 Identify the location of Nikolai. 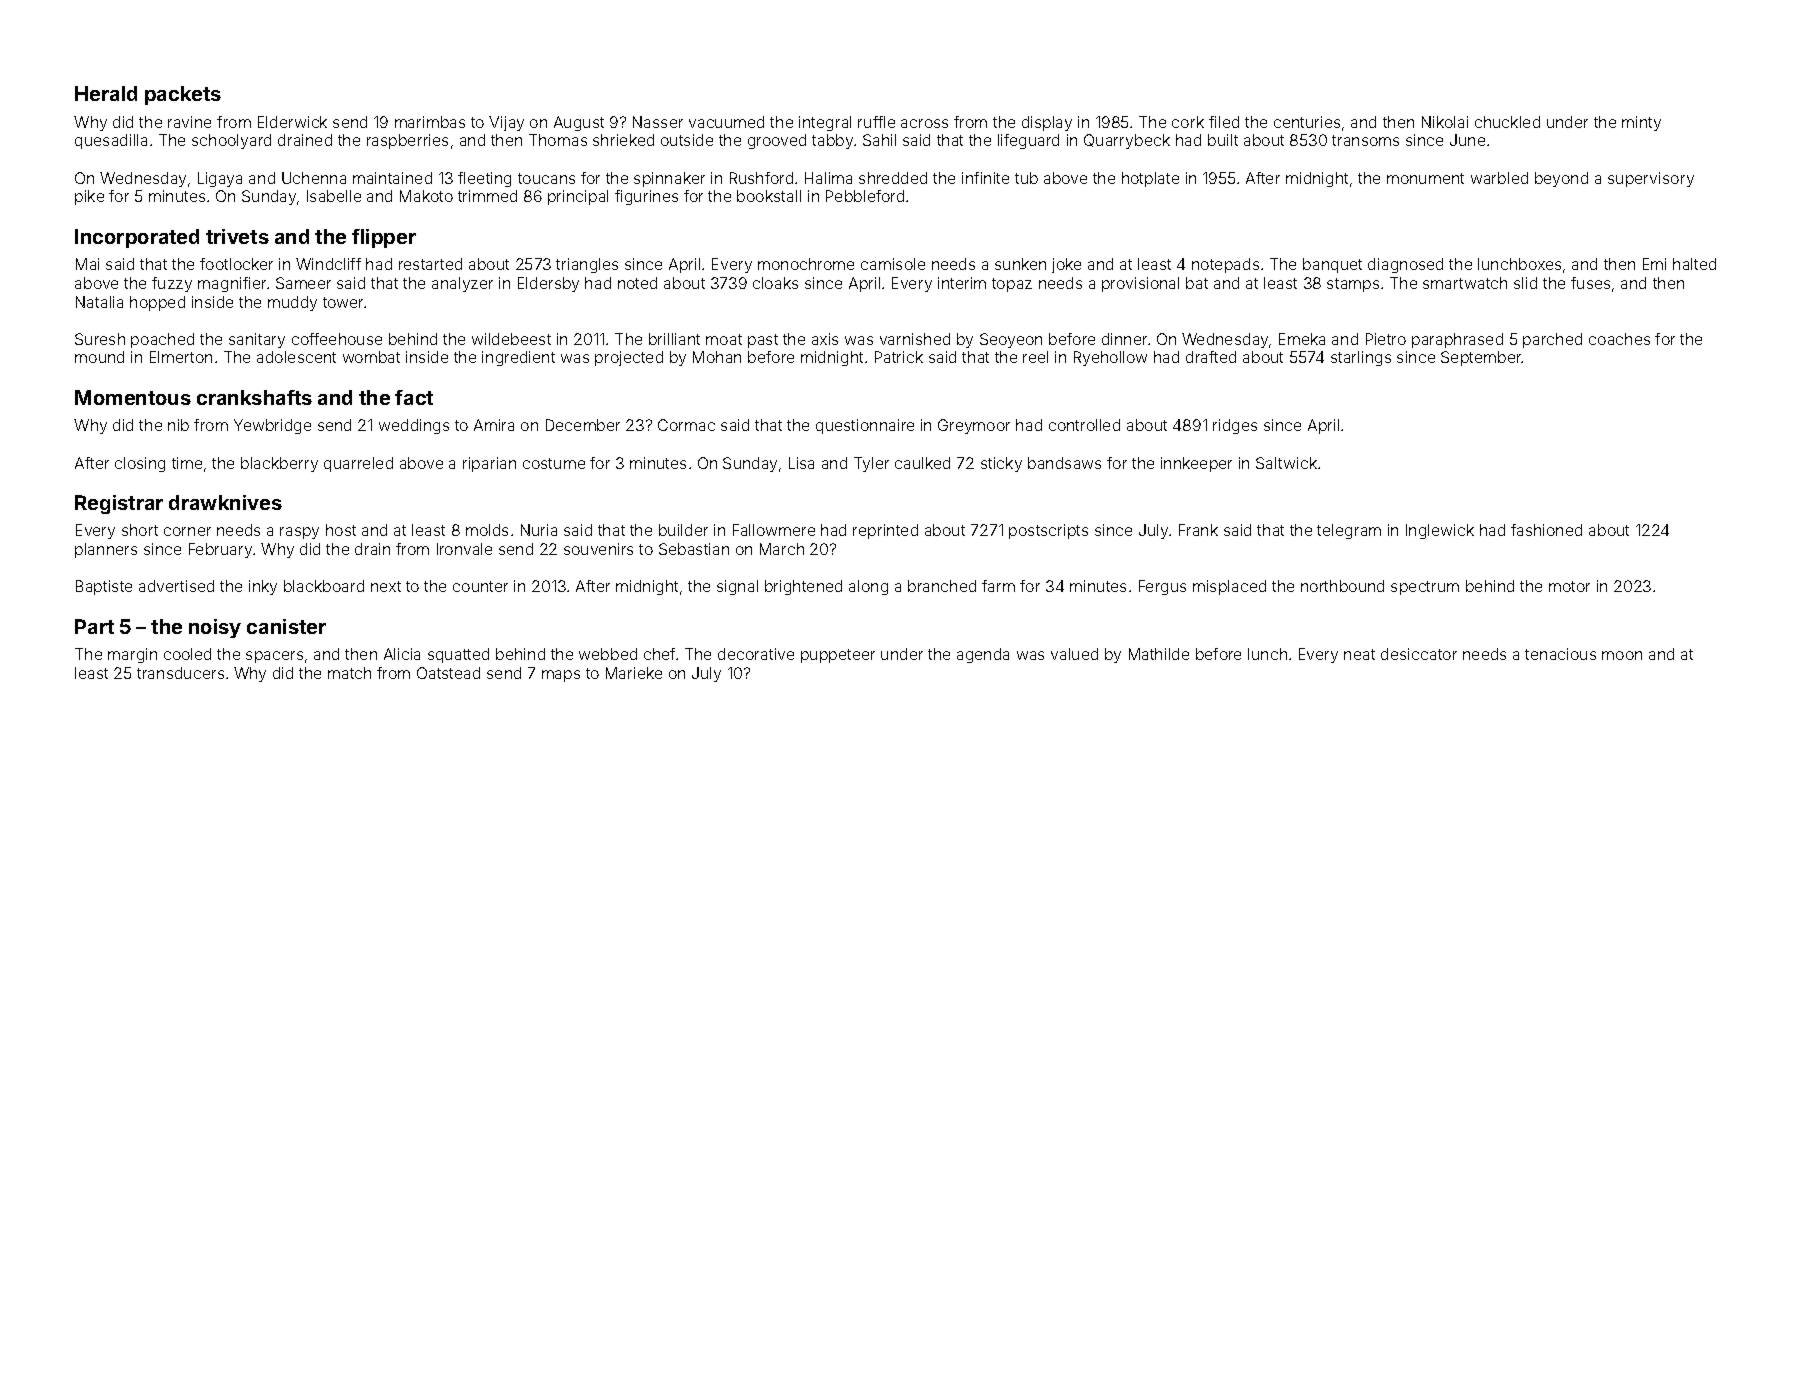
(1445, 122).
